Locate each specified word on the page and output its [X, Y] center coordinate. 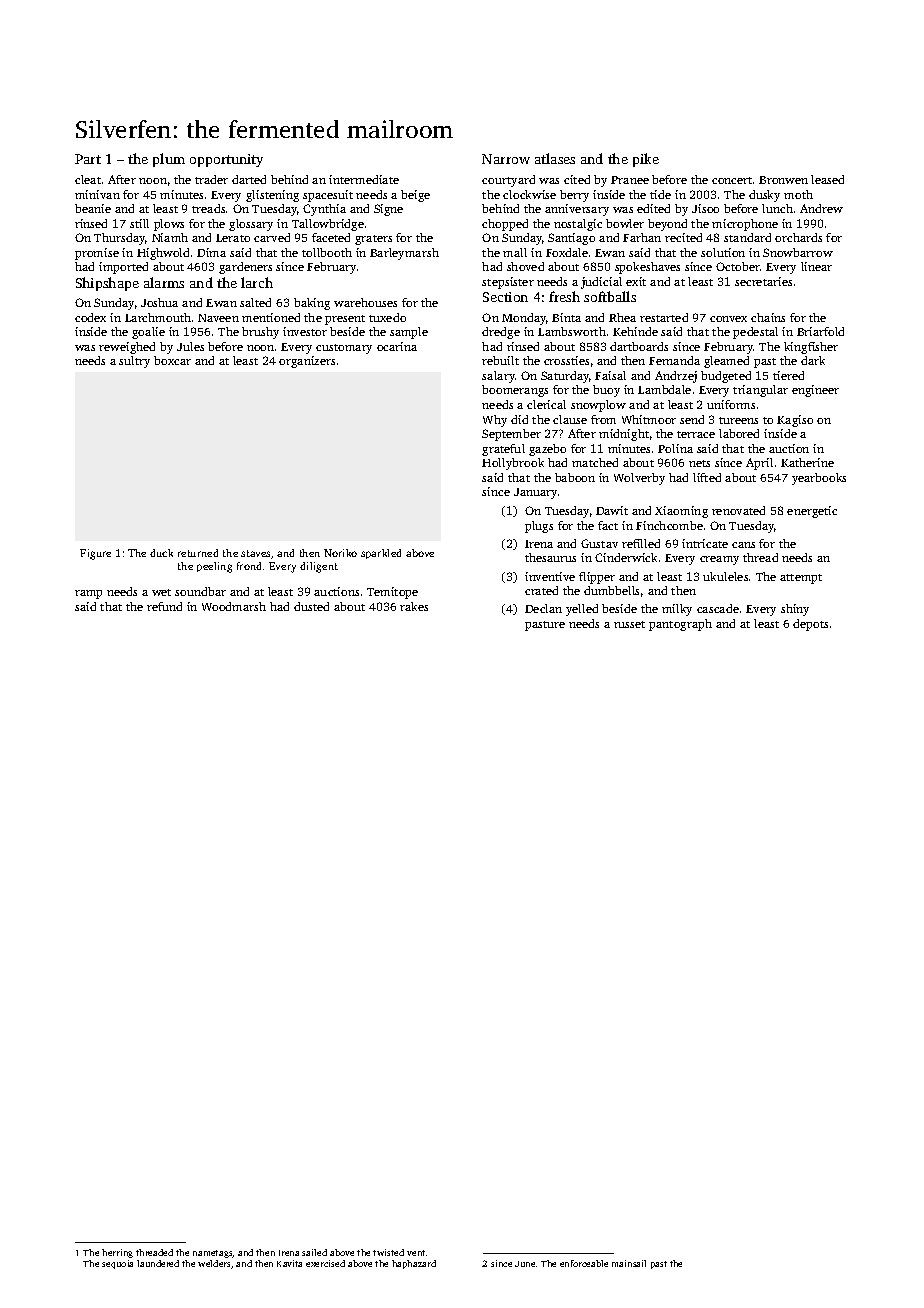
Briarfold [820, 331]
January [535, 493]
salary [498, 377]
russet [629, 624]
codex [90, 317]
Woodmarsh [234, 606]
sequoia [117, 1264]
